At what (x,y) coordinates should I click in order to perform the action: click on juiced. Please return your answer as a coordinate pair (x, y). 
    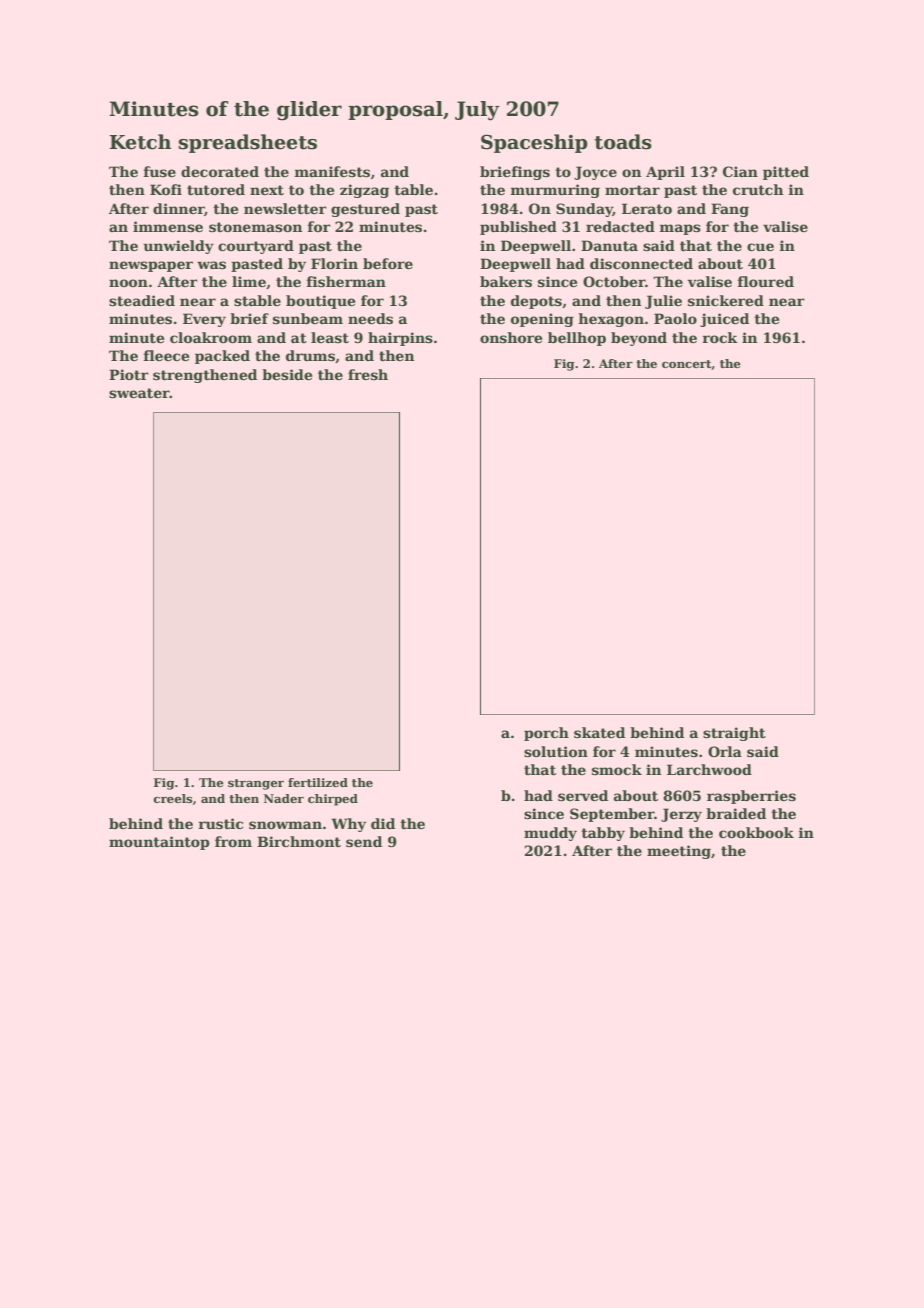
    Looking at the image, I should click on (724, 320).
